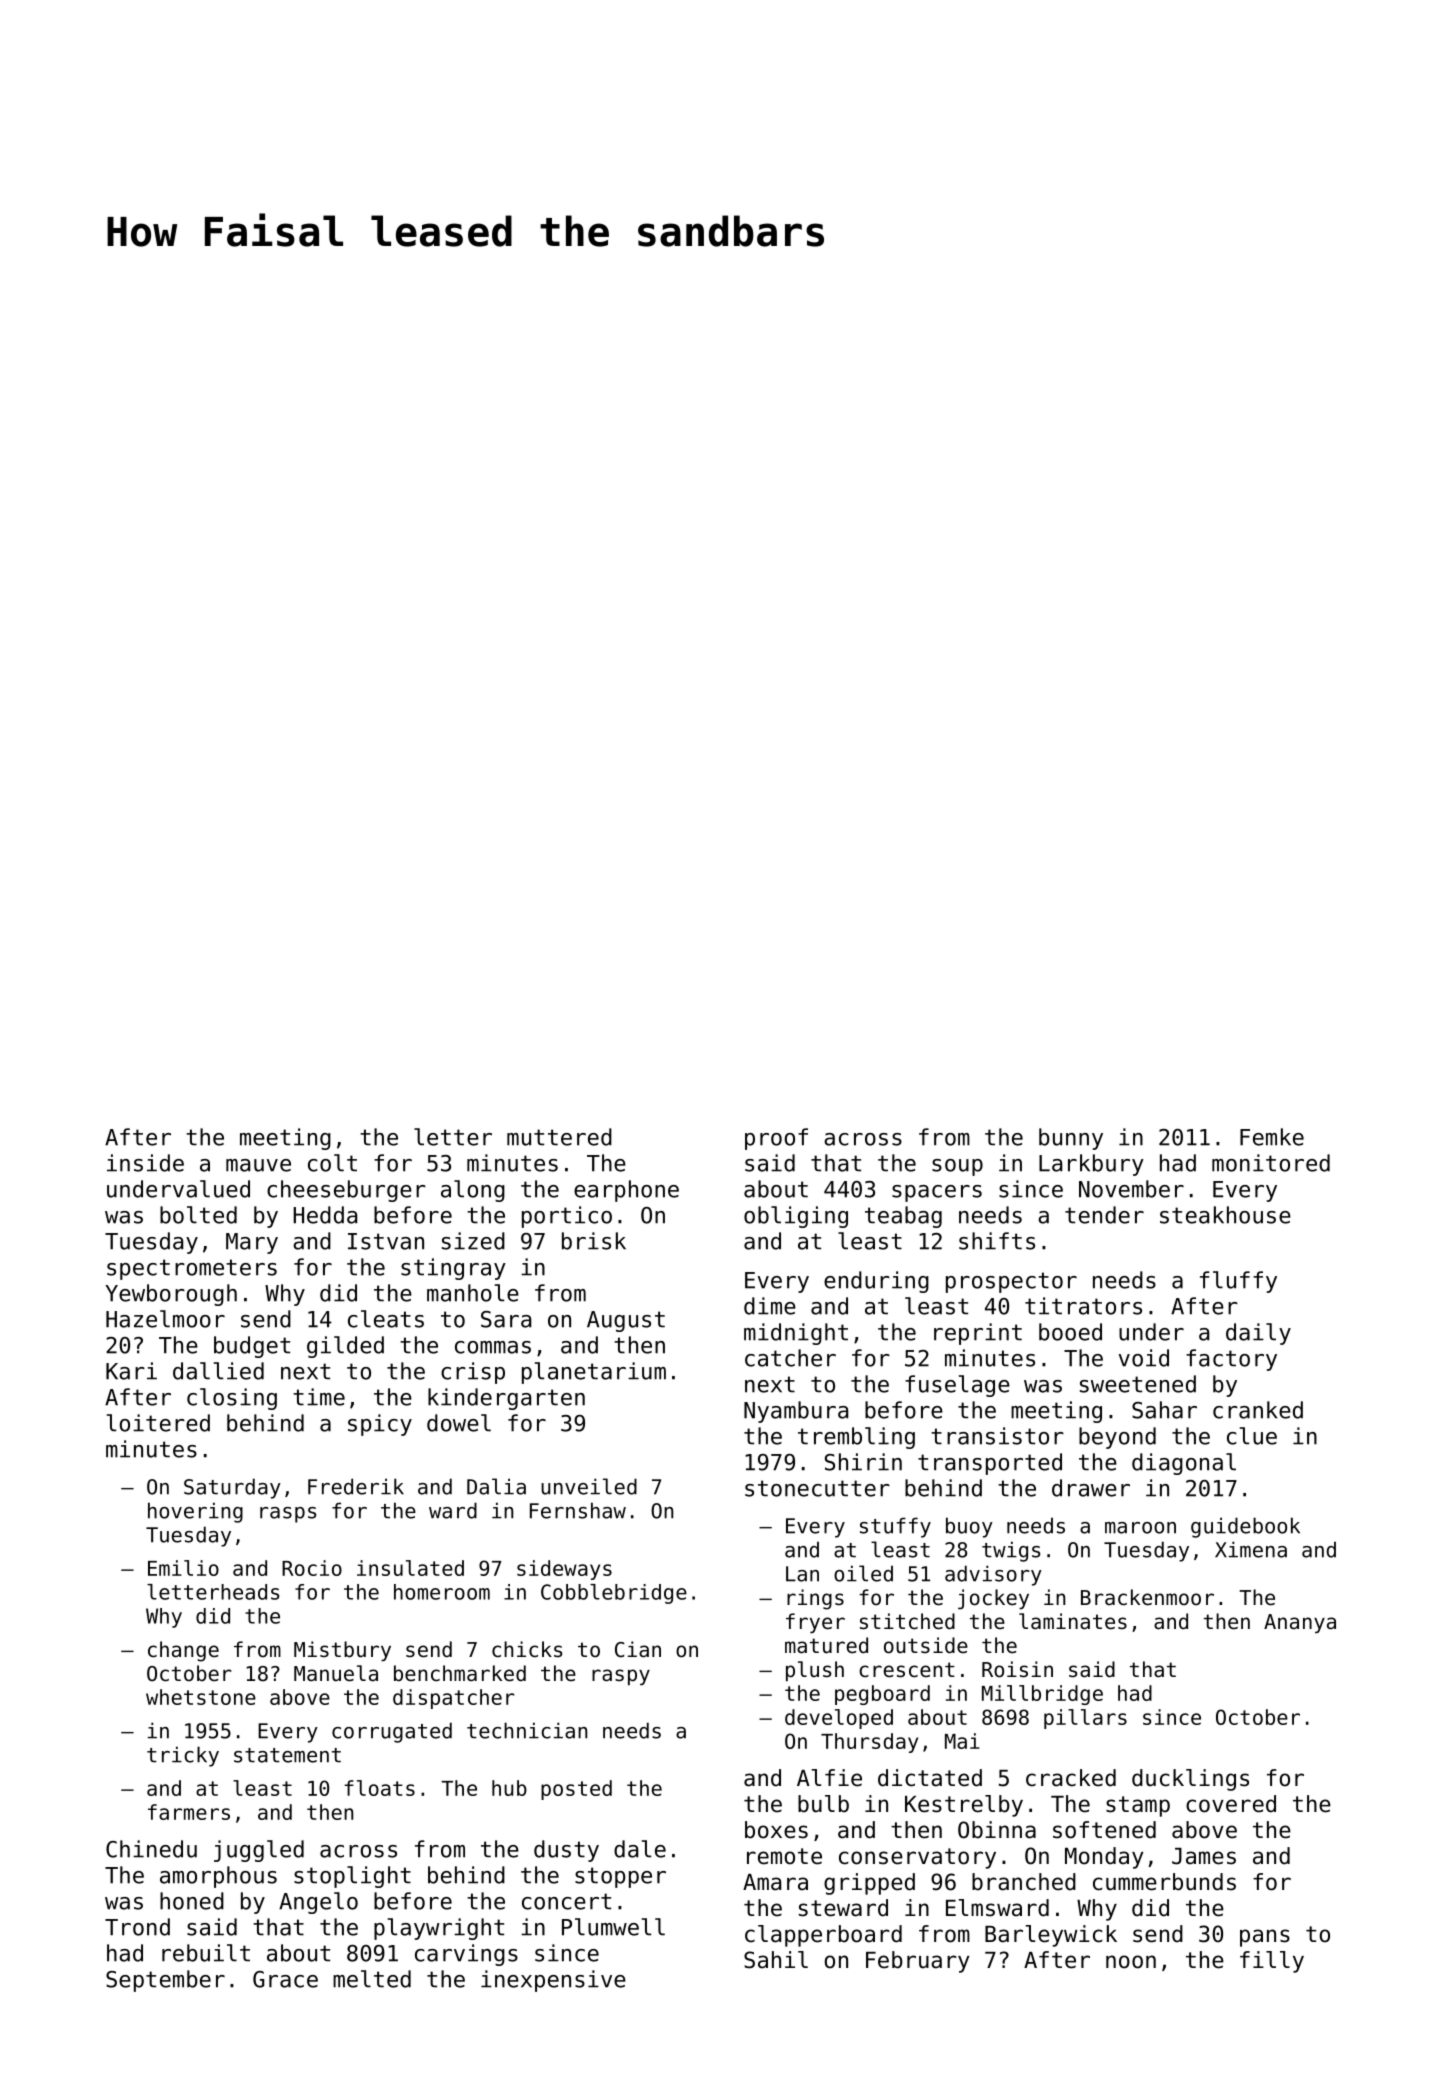  Describe the element at coordinates (1272, 1962) in the screenshot. I see `filly` at that location.
